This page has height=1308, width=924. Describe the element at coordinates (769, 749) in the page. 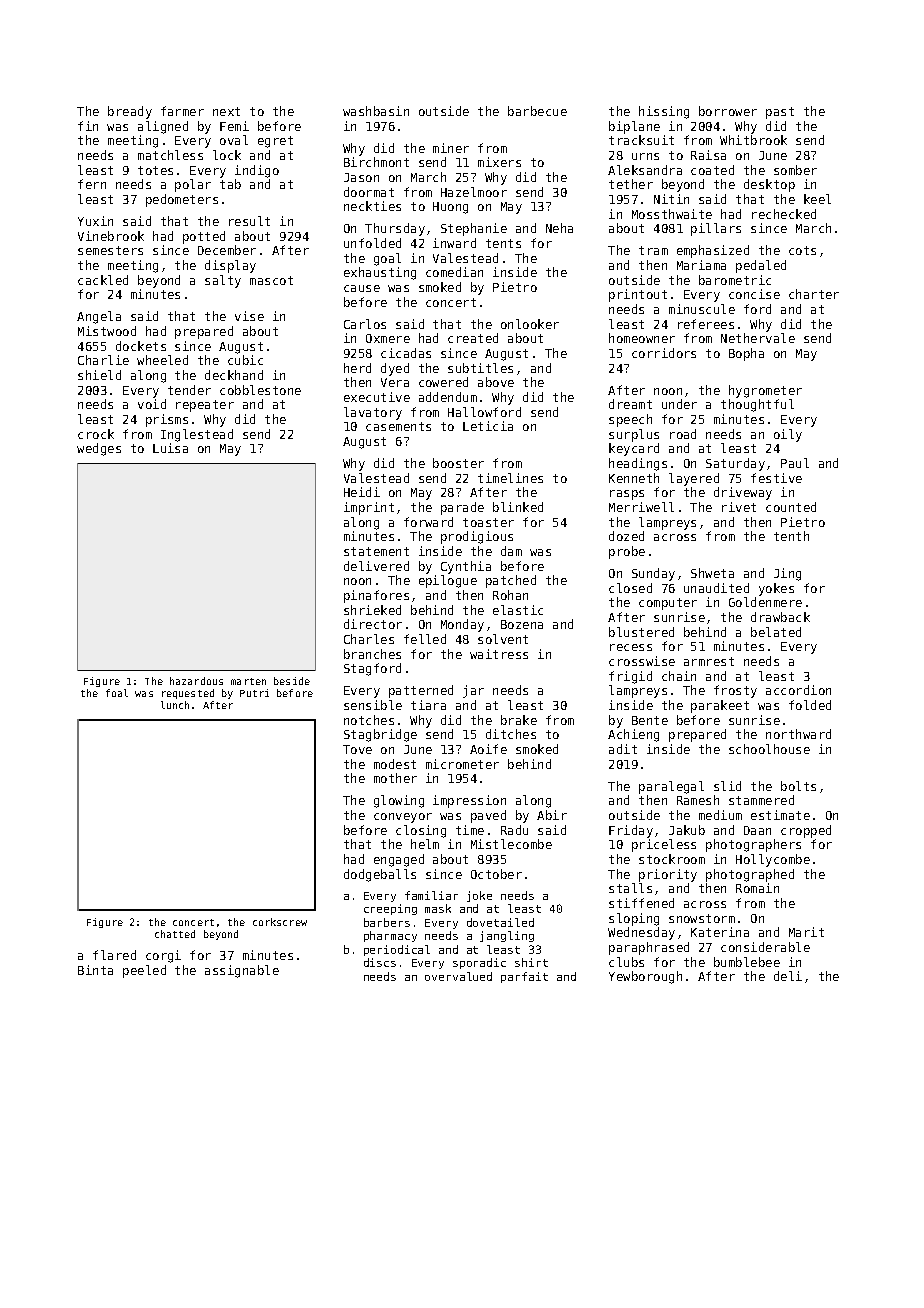

I see `schoolhouse` at that location.
